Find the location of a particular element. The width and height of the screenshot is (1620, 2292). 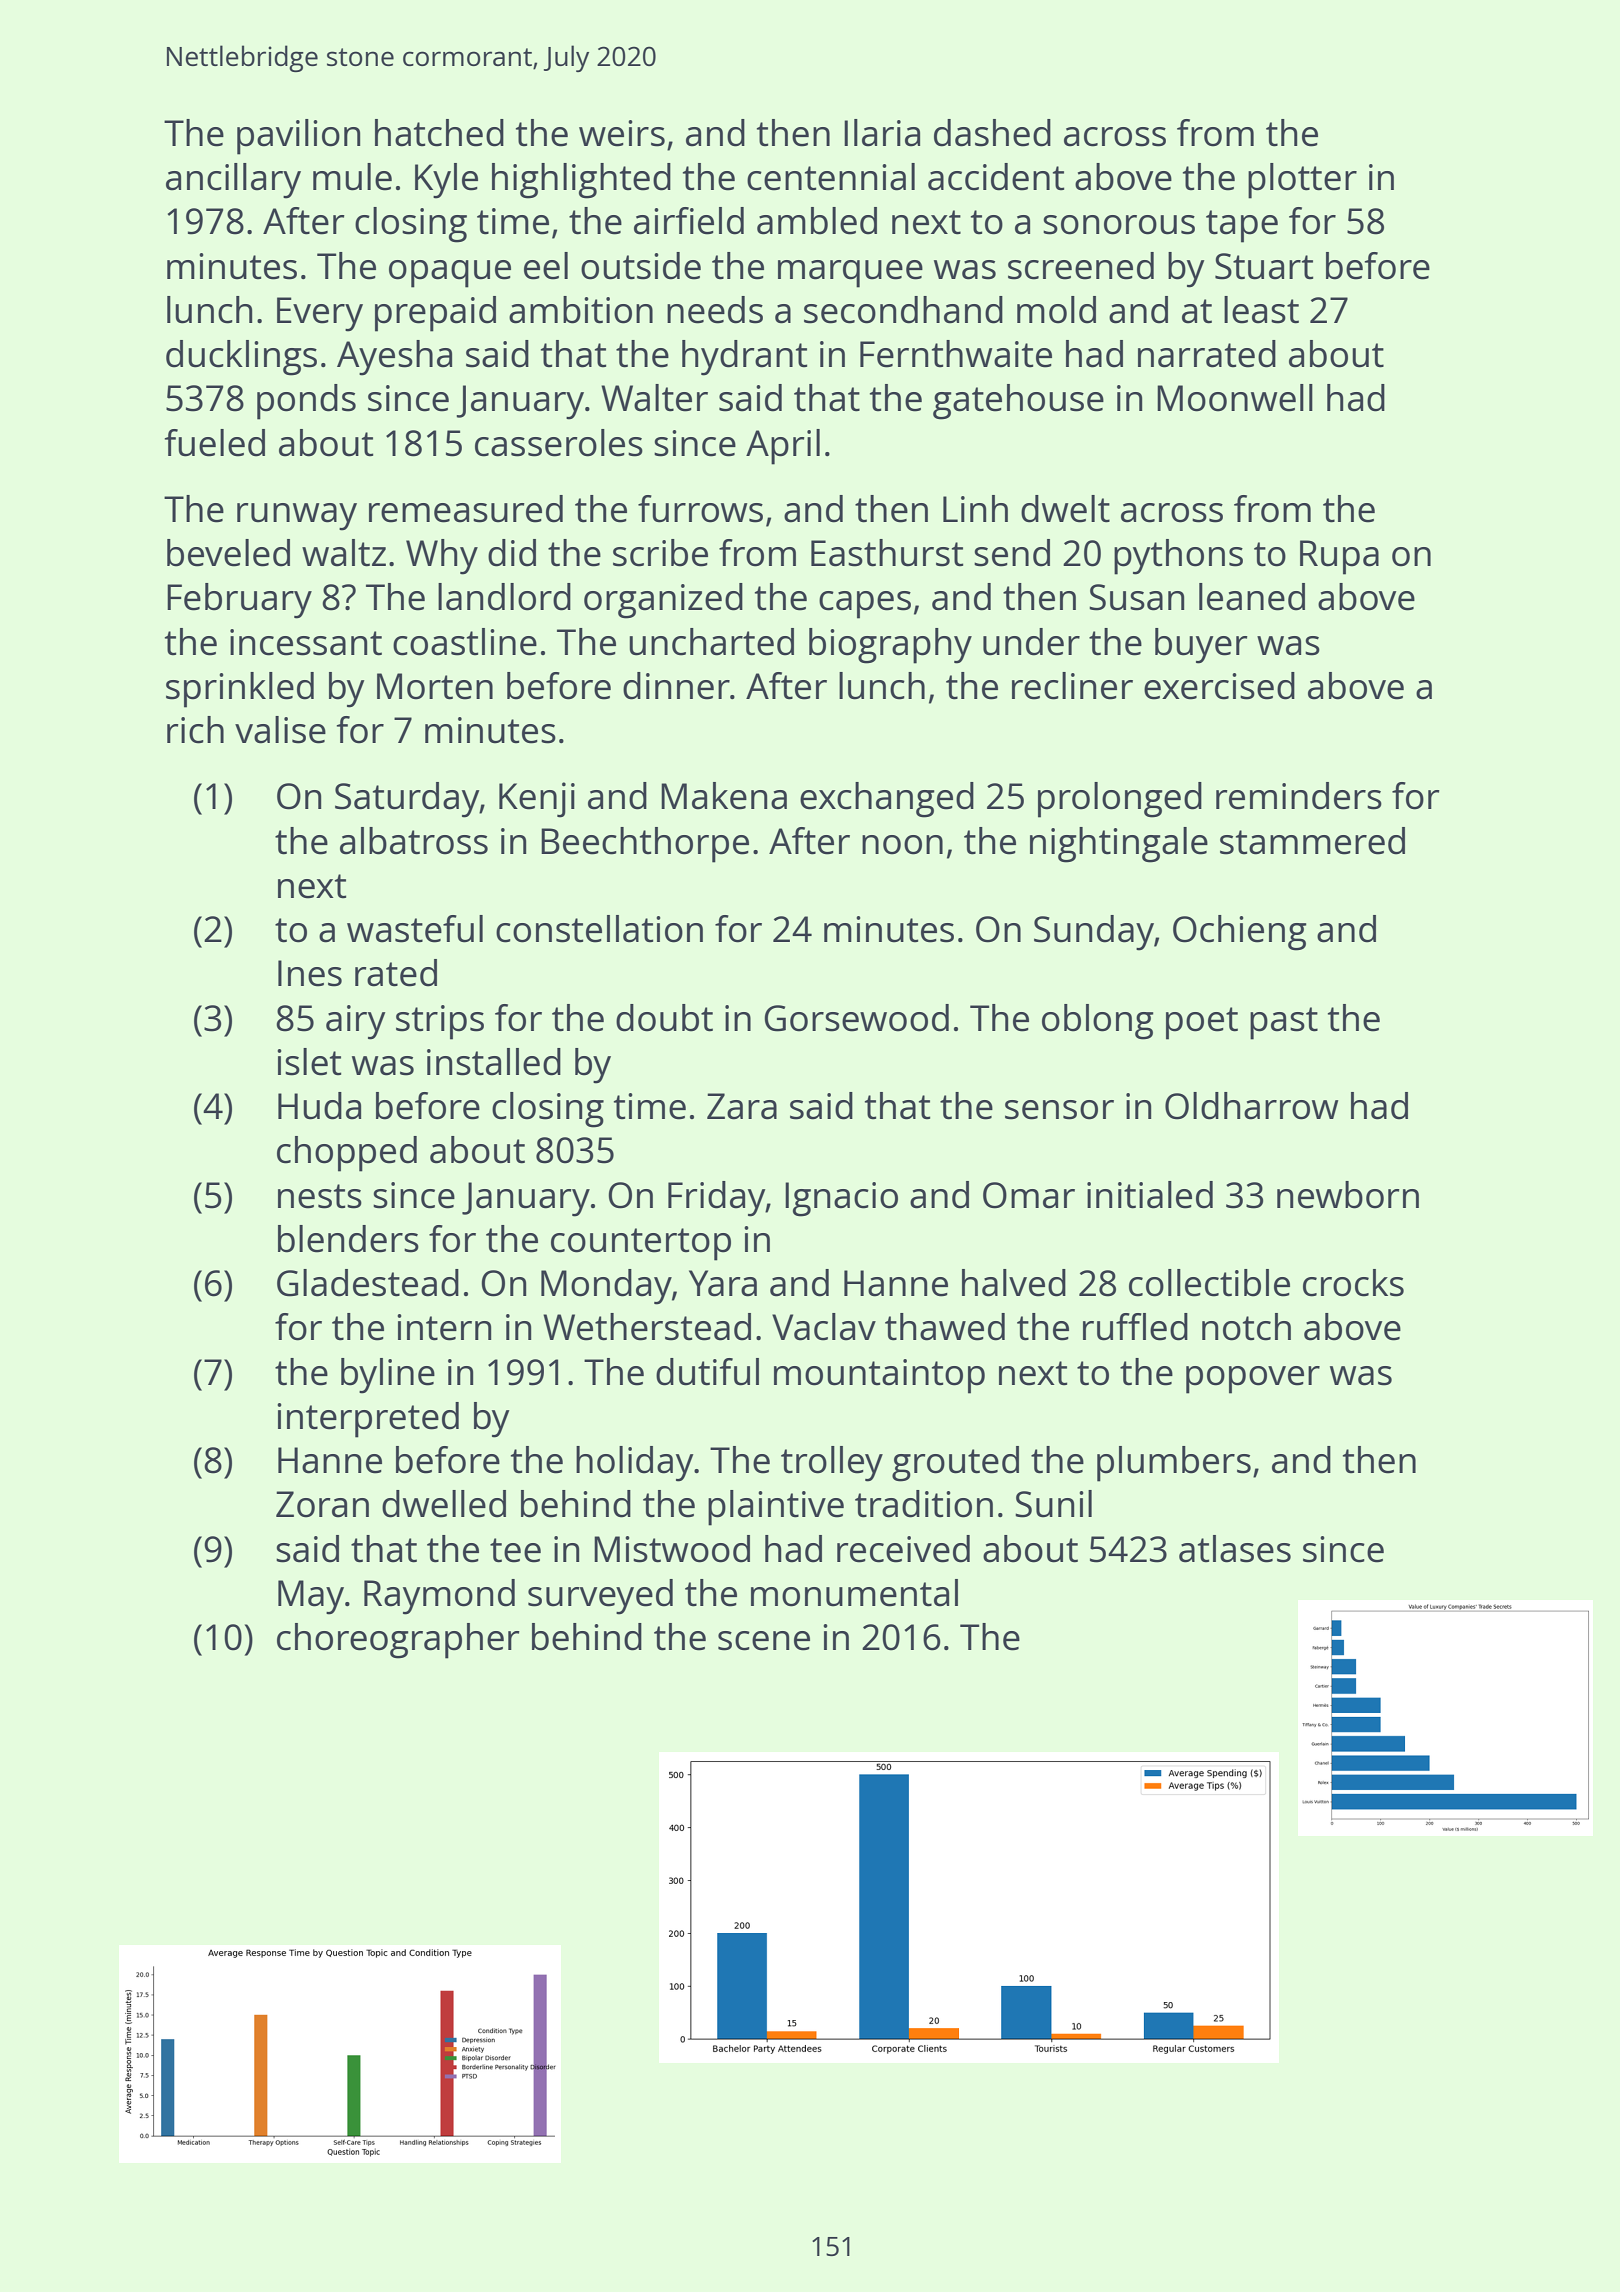

scribe is located at coordinates (660, 553).
